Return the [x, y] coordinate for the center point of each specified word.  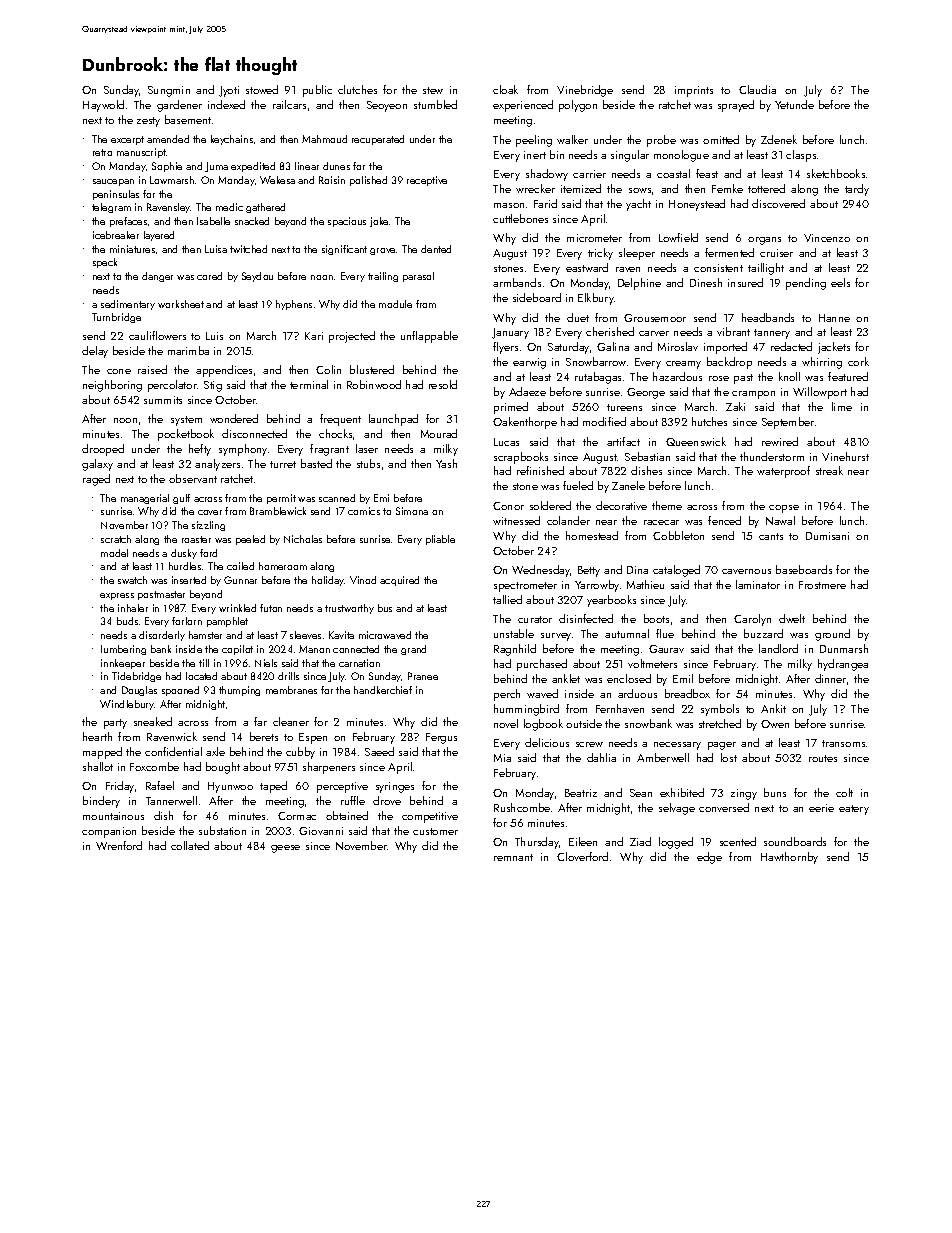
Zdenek [779, 139]
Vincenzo [827, 238]
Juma [216, 167]
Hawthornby [789, 858]
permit [281, 499]
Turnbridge [116, 318]
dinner [830, 678]
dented [436, 249]
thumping [239, 691]
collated [190, 845]
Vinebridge [585, 91]
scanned [337, 498]
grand [413, 650]
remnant [513, 857]
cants [771, 536]
